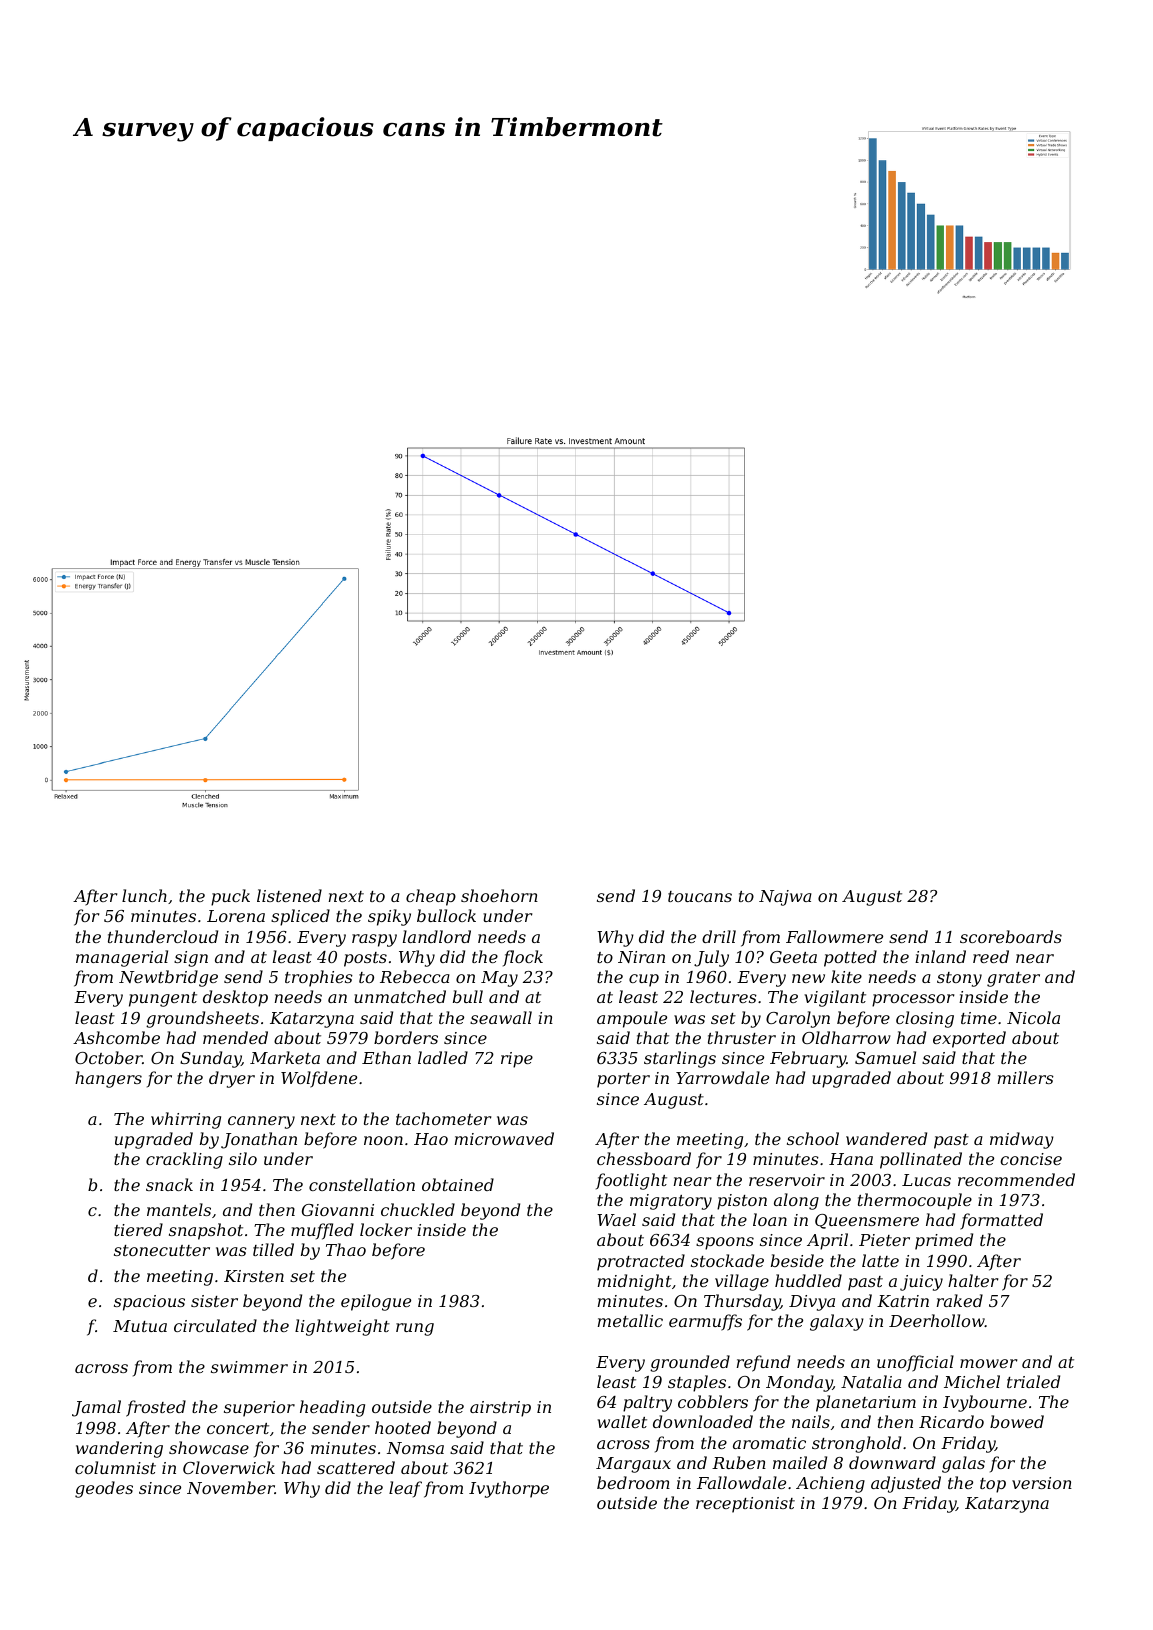  I want to click on millers, so click(1026, 1077).
